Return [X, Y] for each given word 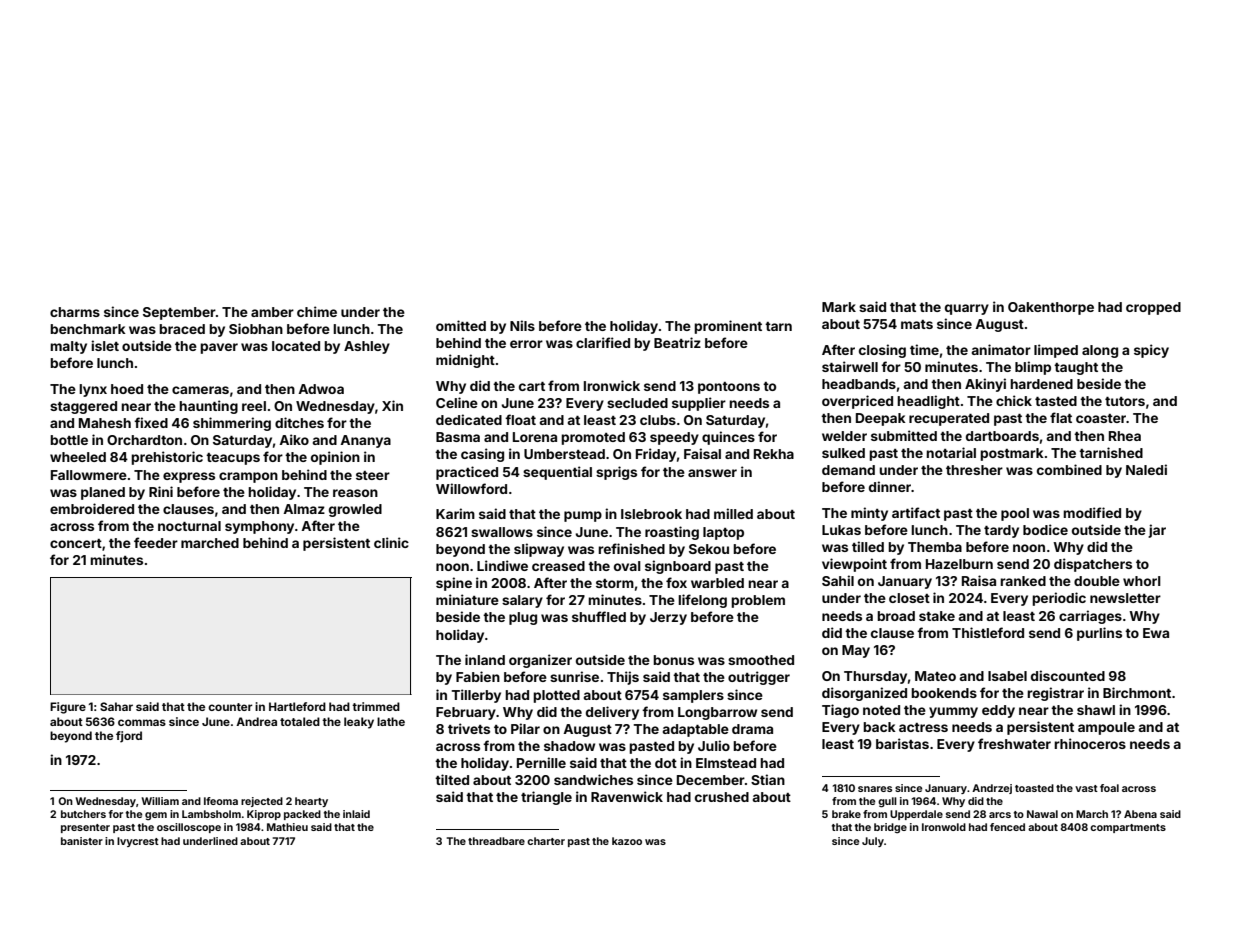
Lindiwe [502, 565]
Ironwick [612, 385]
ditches [299, 422]
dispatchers [1093, 565]
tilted [452, 779]
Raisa [979, 580]
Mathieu [287, 827]
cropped [1153, 308]
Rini [161, 491]
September [179, 313]
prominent [728, 327]
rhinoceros [1090, 743]
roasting [672, 533]
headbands [859, 384]
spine [454, 584]
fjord [129, 737]
